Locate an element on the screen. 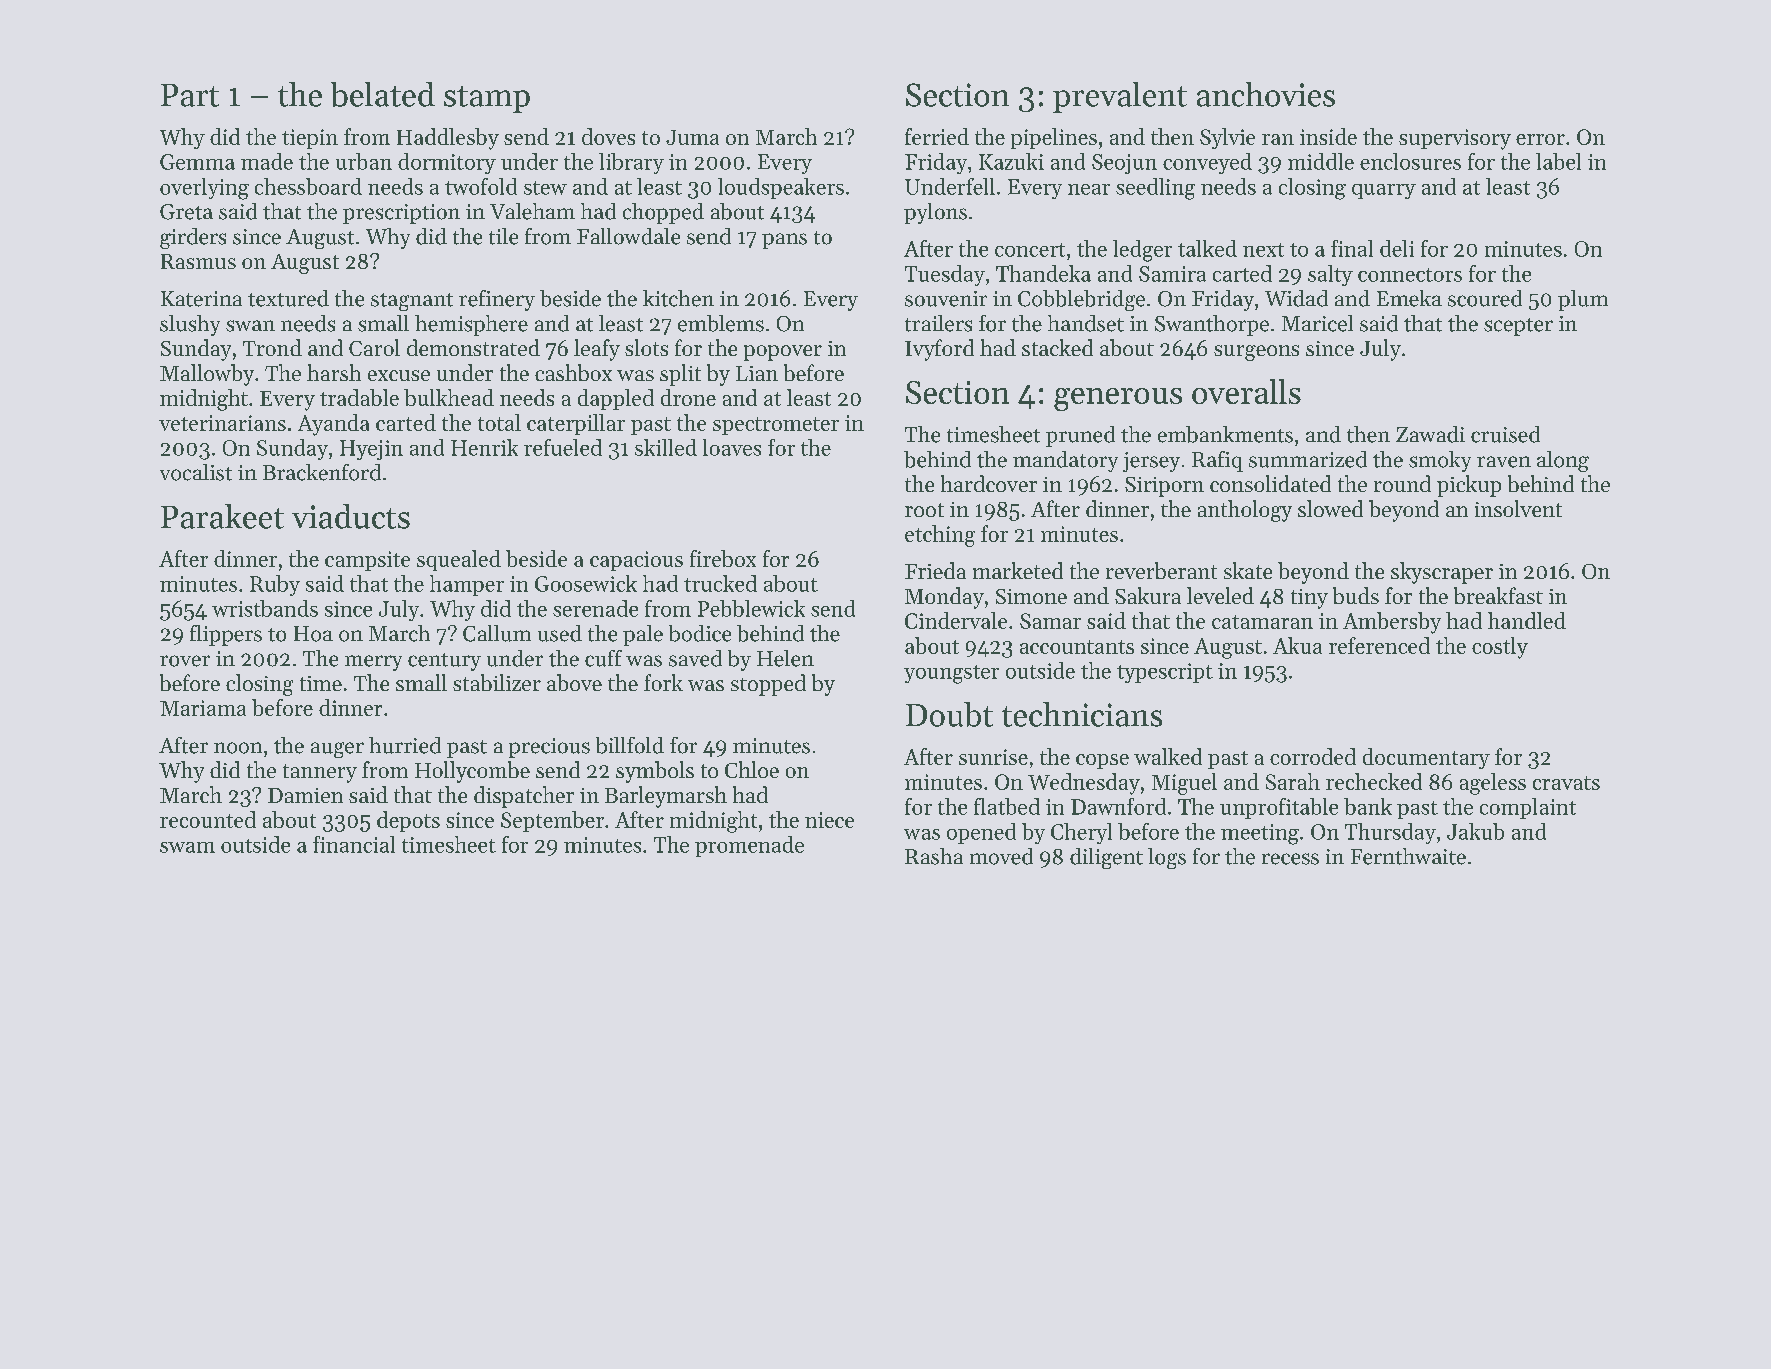  belated is located at coordinates (383, 94).
